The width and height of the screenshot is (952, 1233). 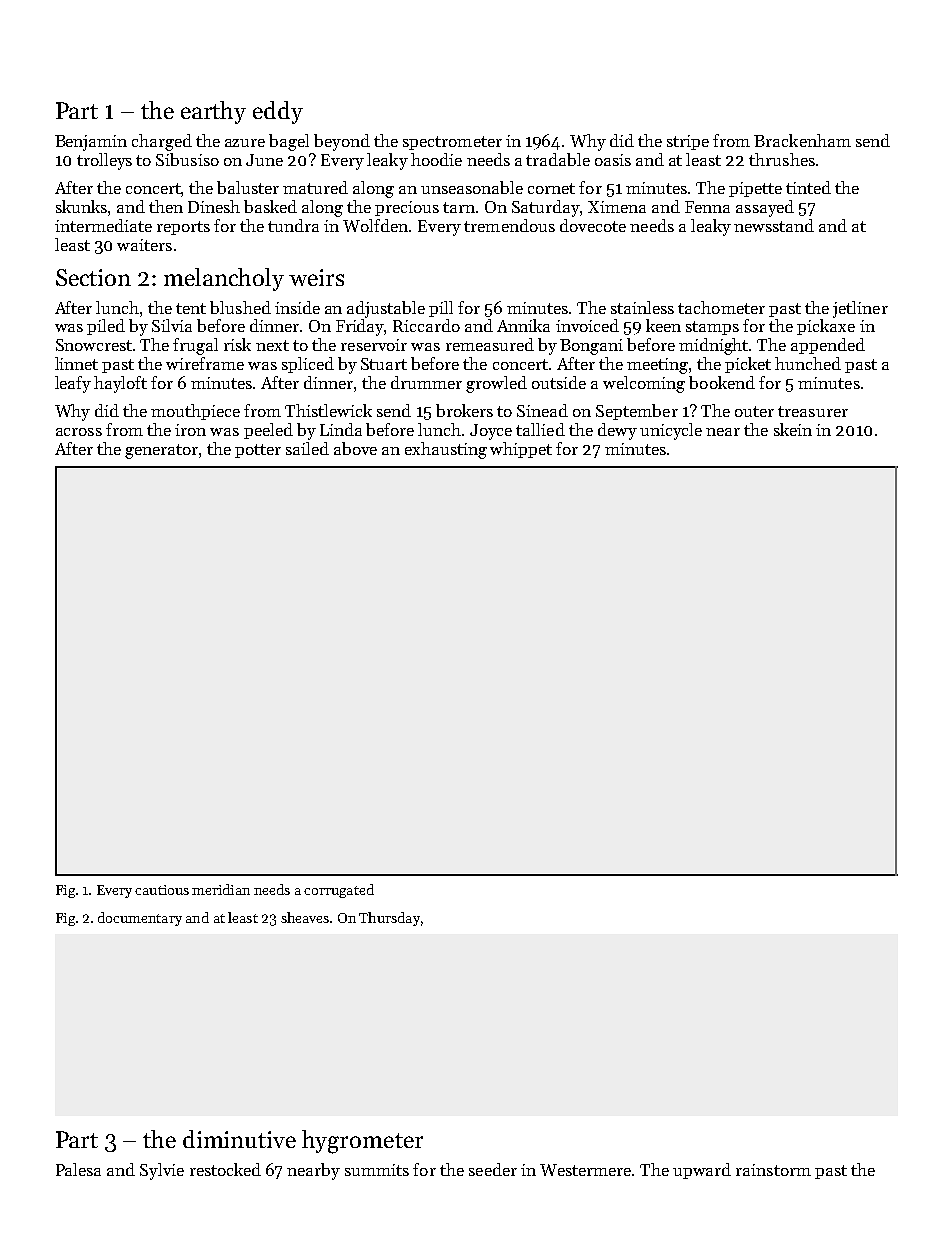 What do you see at coordinates (452, 143) in the screenshot?
I see `spectrometer` at bounding box center [452, 143].
